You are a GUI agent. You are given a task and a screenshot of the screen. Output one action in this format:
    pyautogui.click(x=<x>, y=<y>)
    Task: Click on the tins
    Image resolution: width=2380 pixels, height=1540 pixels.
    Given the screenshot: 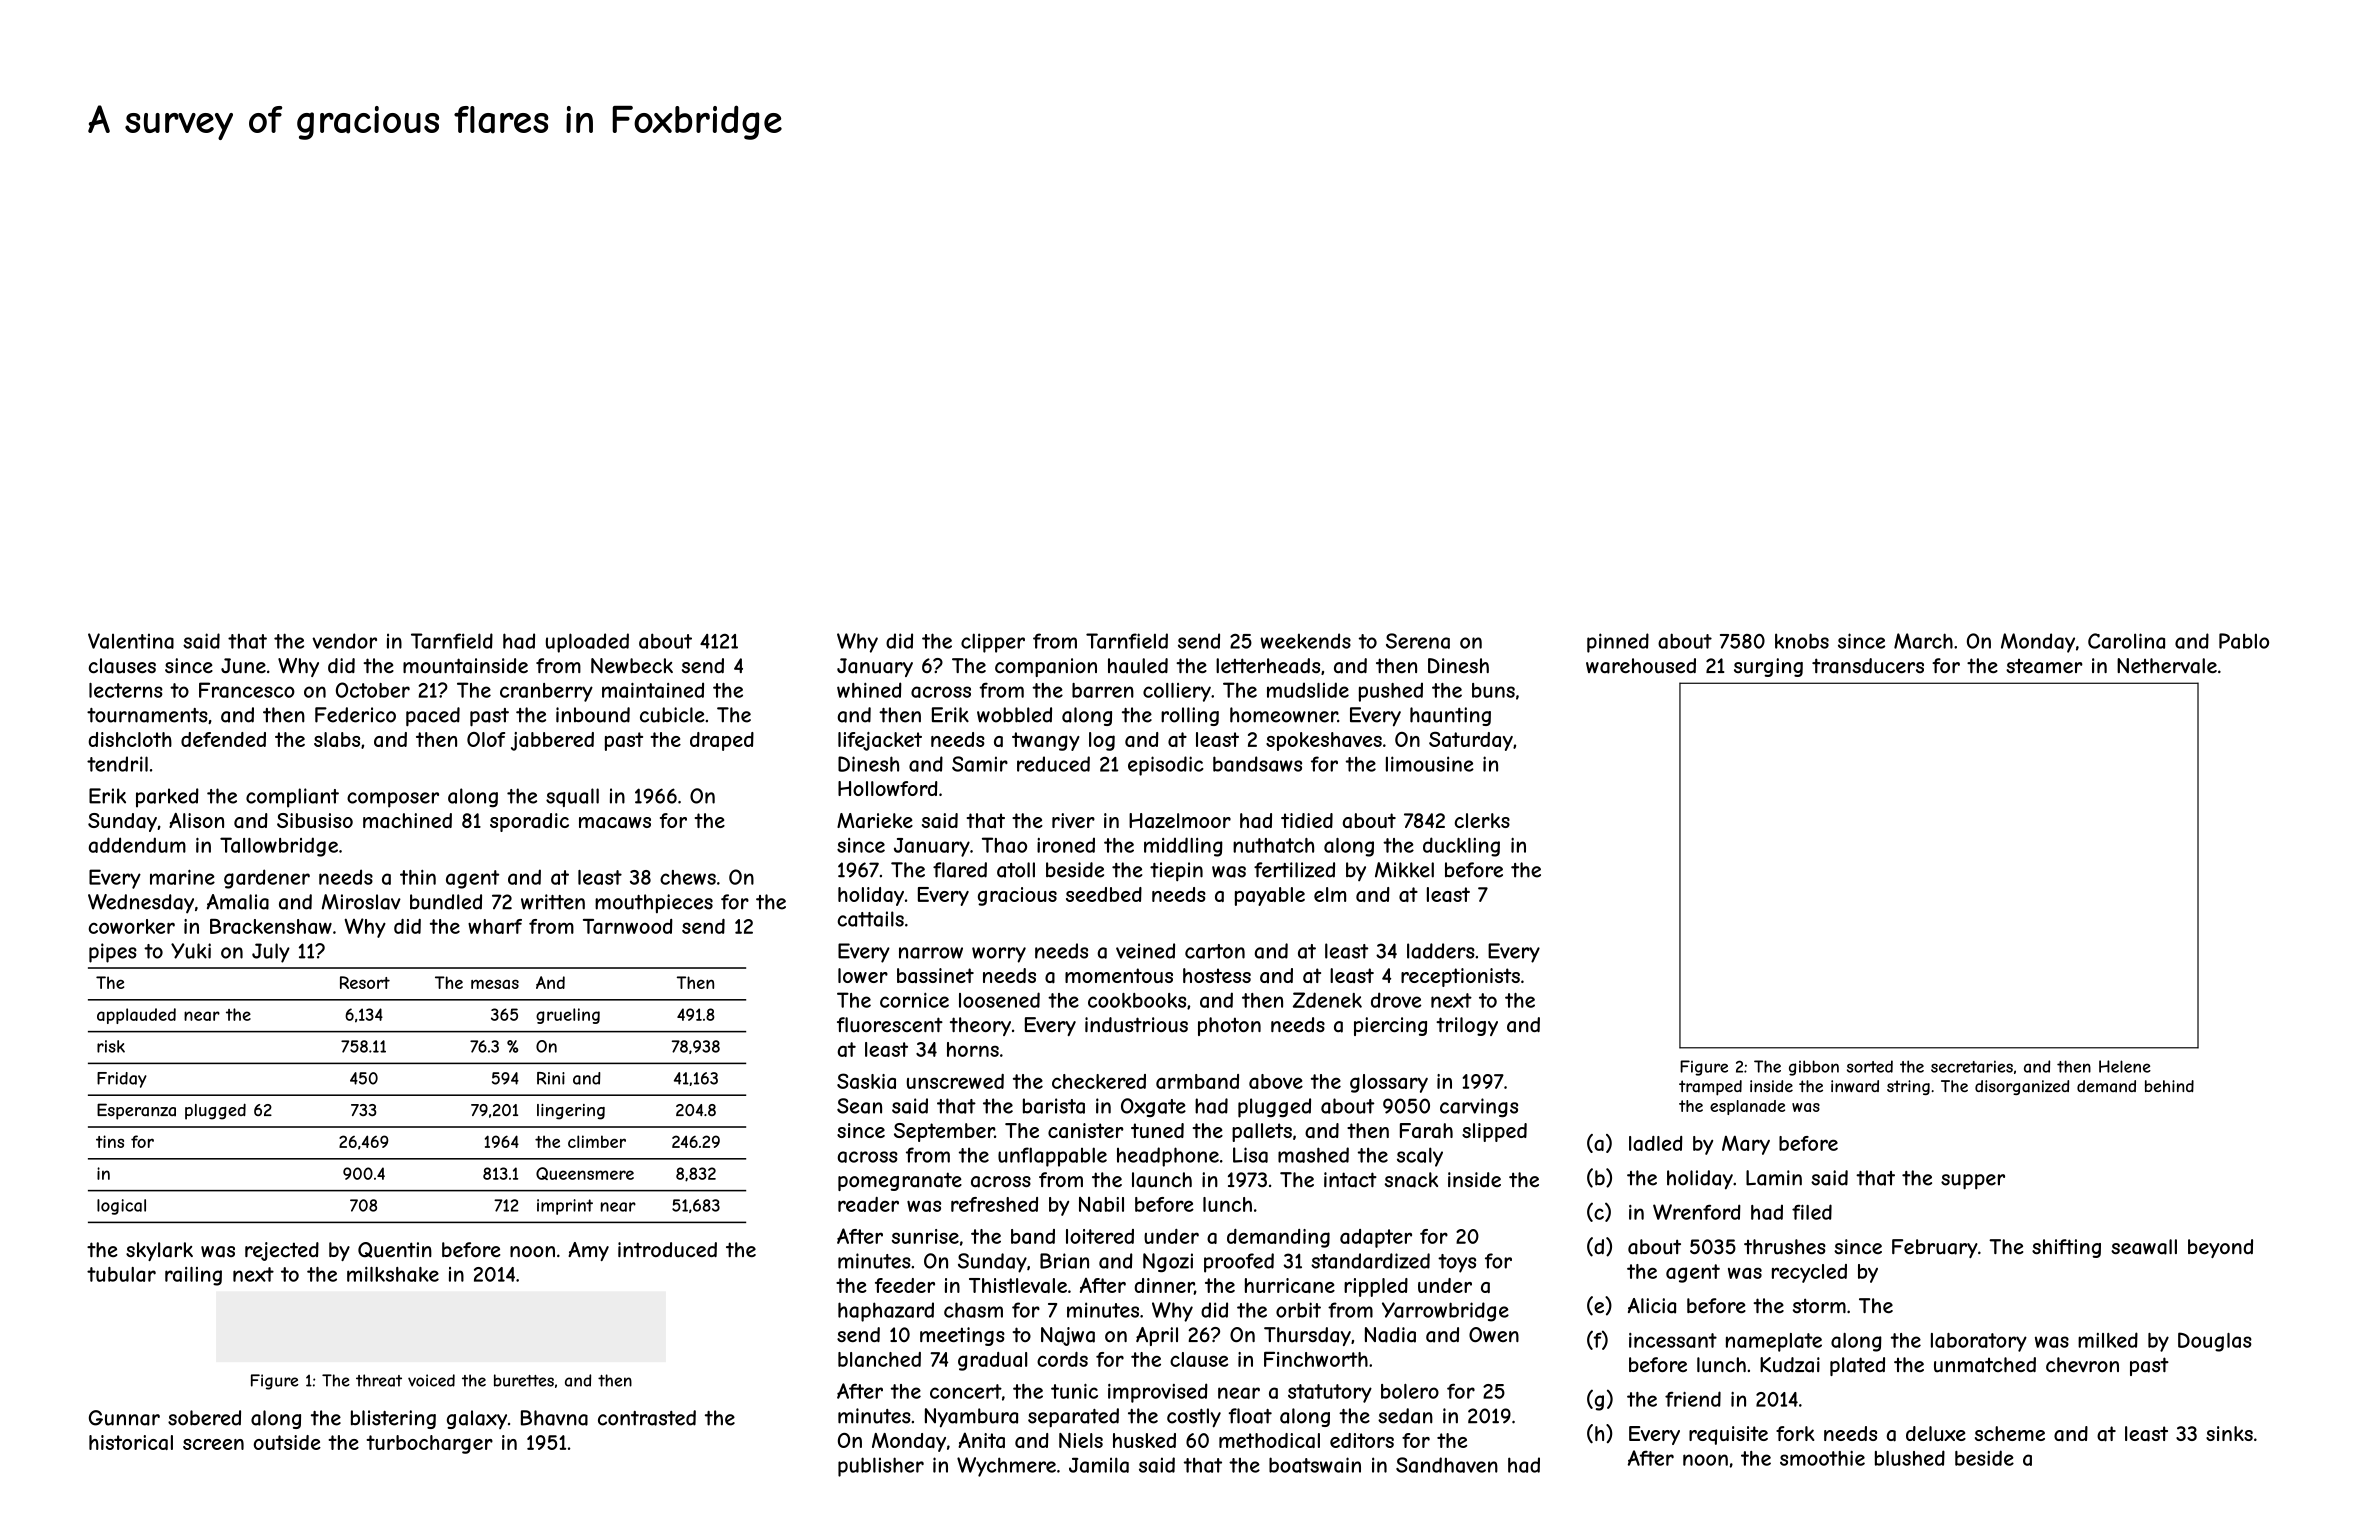 What is the action you would take?
    pyautogui.click(x=110, y=1141)
